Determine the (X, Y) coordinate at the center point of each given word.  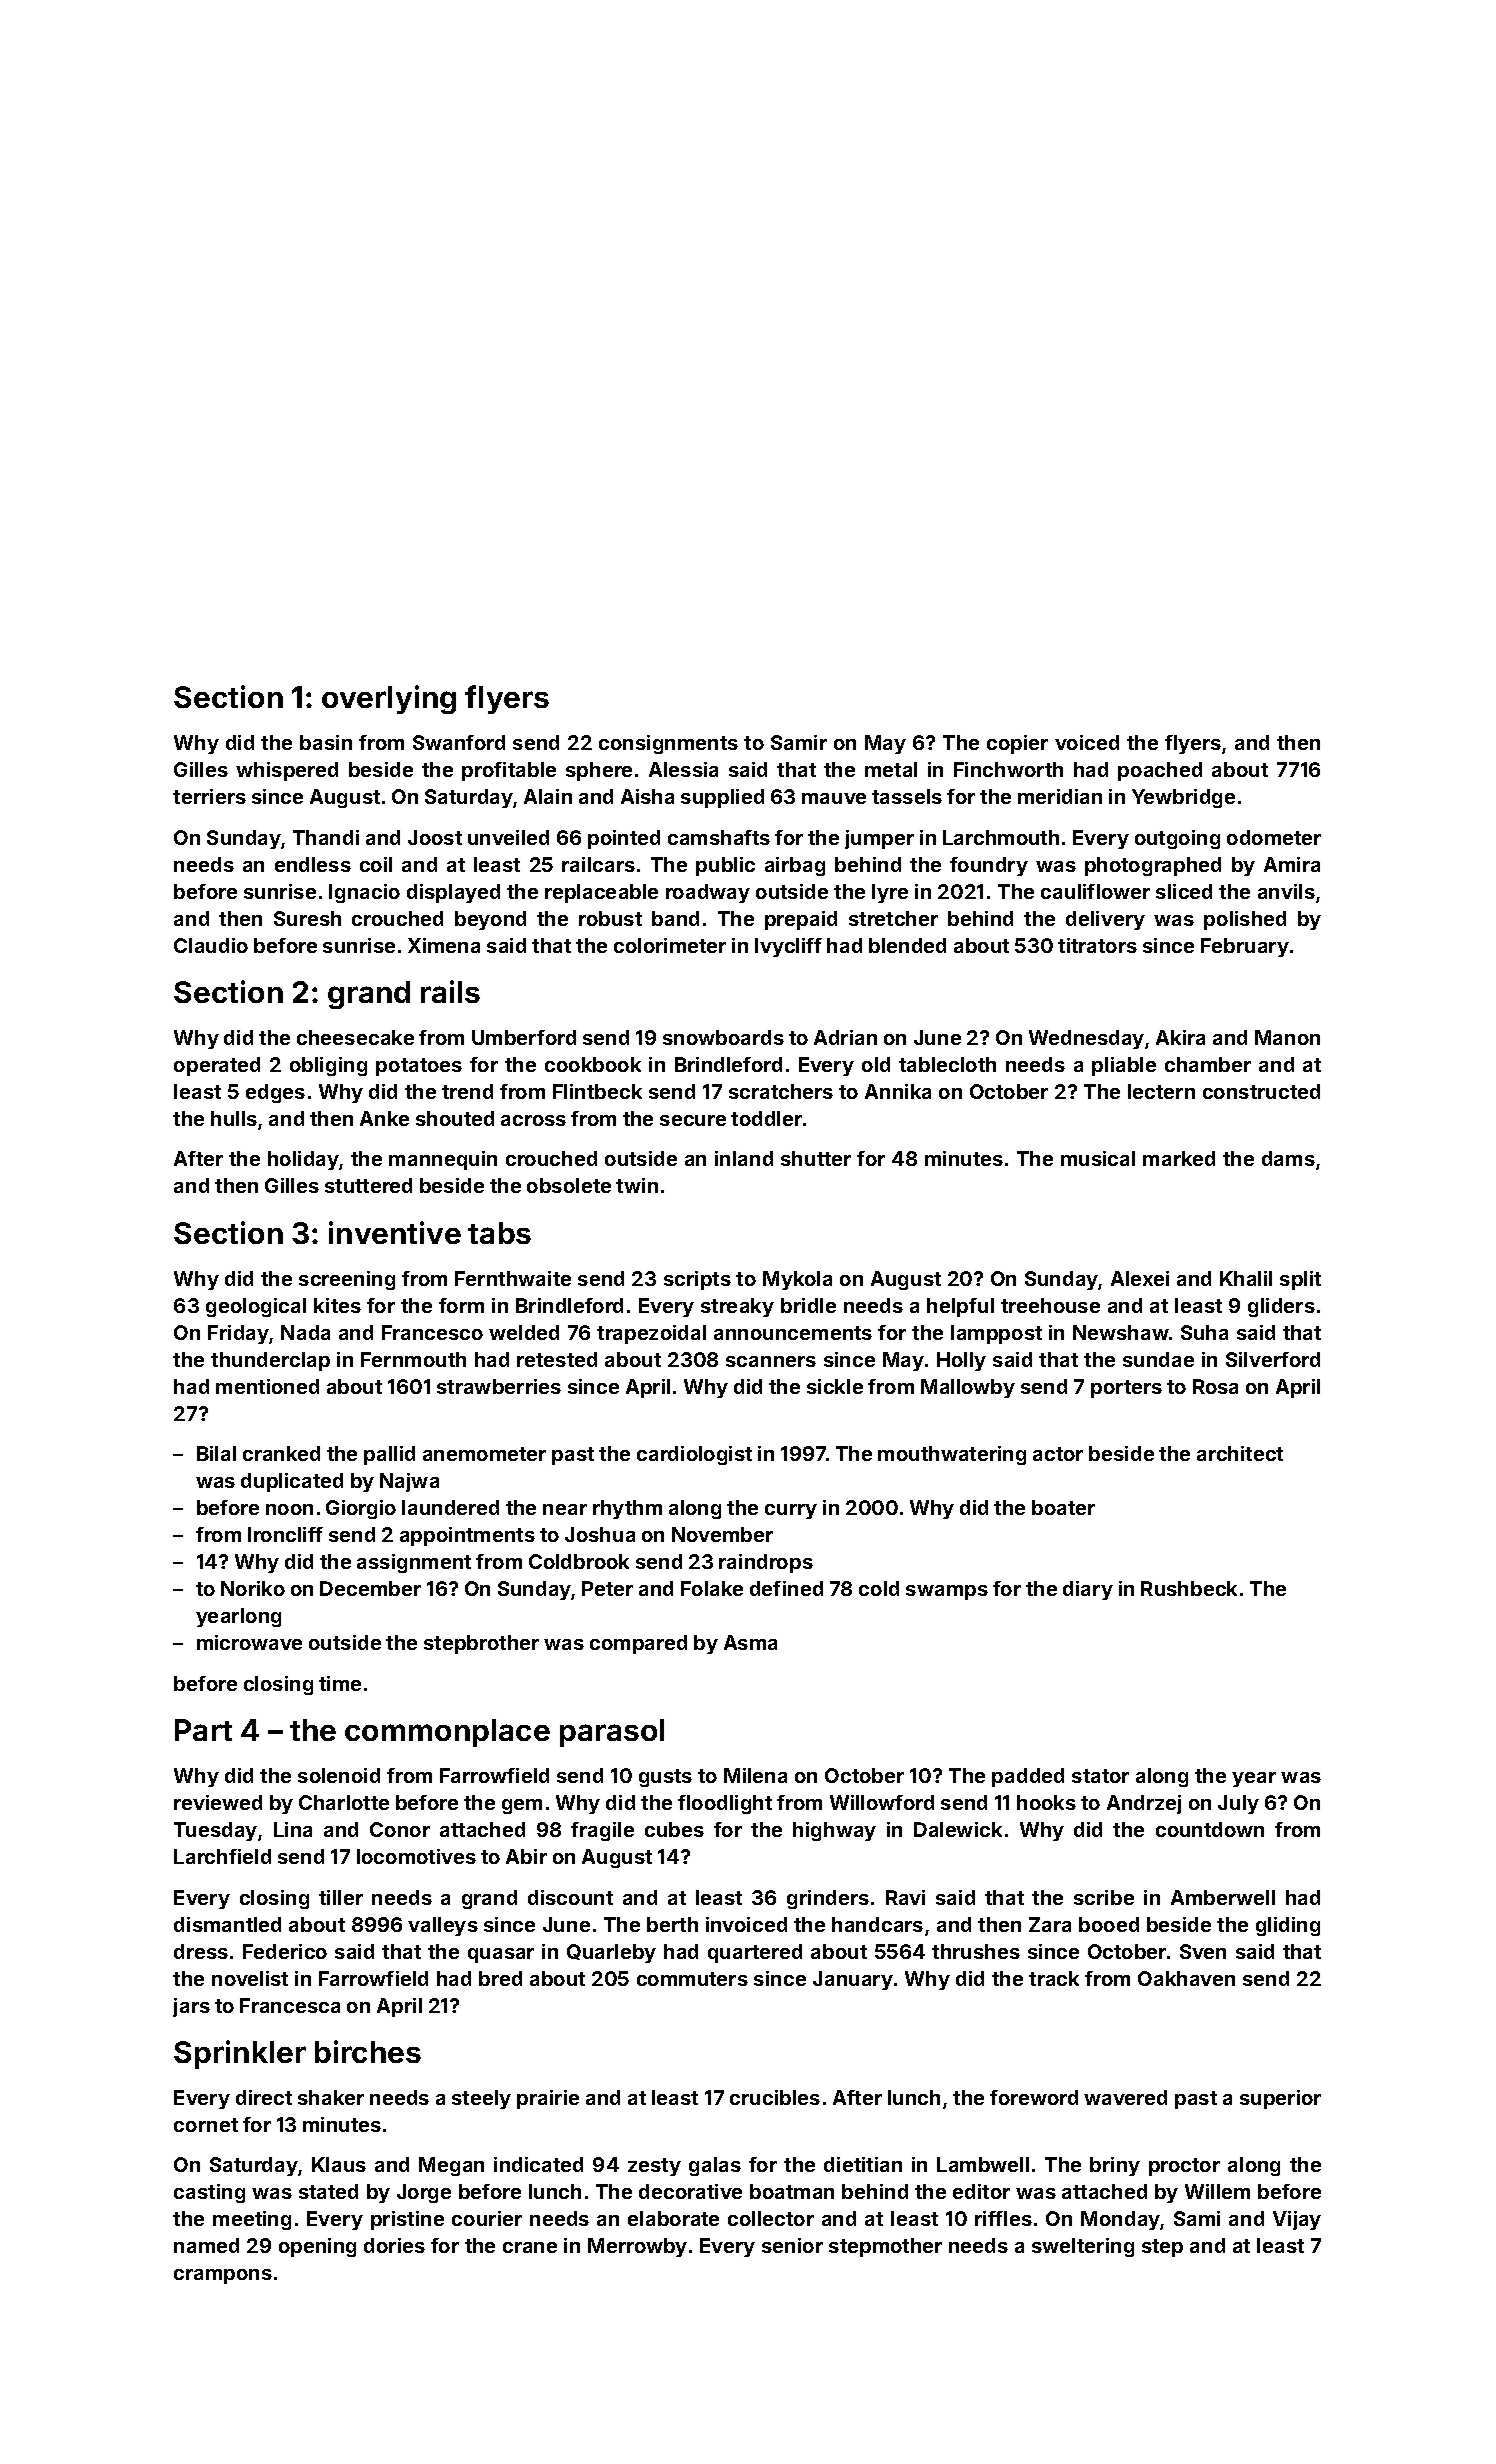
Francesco (432, 1332)
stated (328, 2191)
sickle (835, 1386)
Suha (1204, 1332)
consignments (668, 744)
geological (256, 1307)
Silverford (1273, 1359)
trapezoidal (651, 1334)
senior (792, 2245)
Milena (755, 1775)
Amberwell (1223, 1897)
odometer (1274, 837)
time (340, 1683)
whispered (287, 771)
